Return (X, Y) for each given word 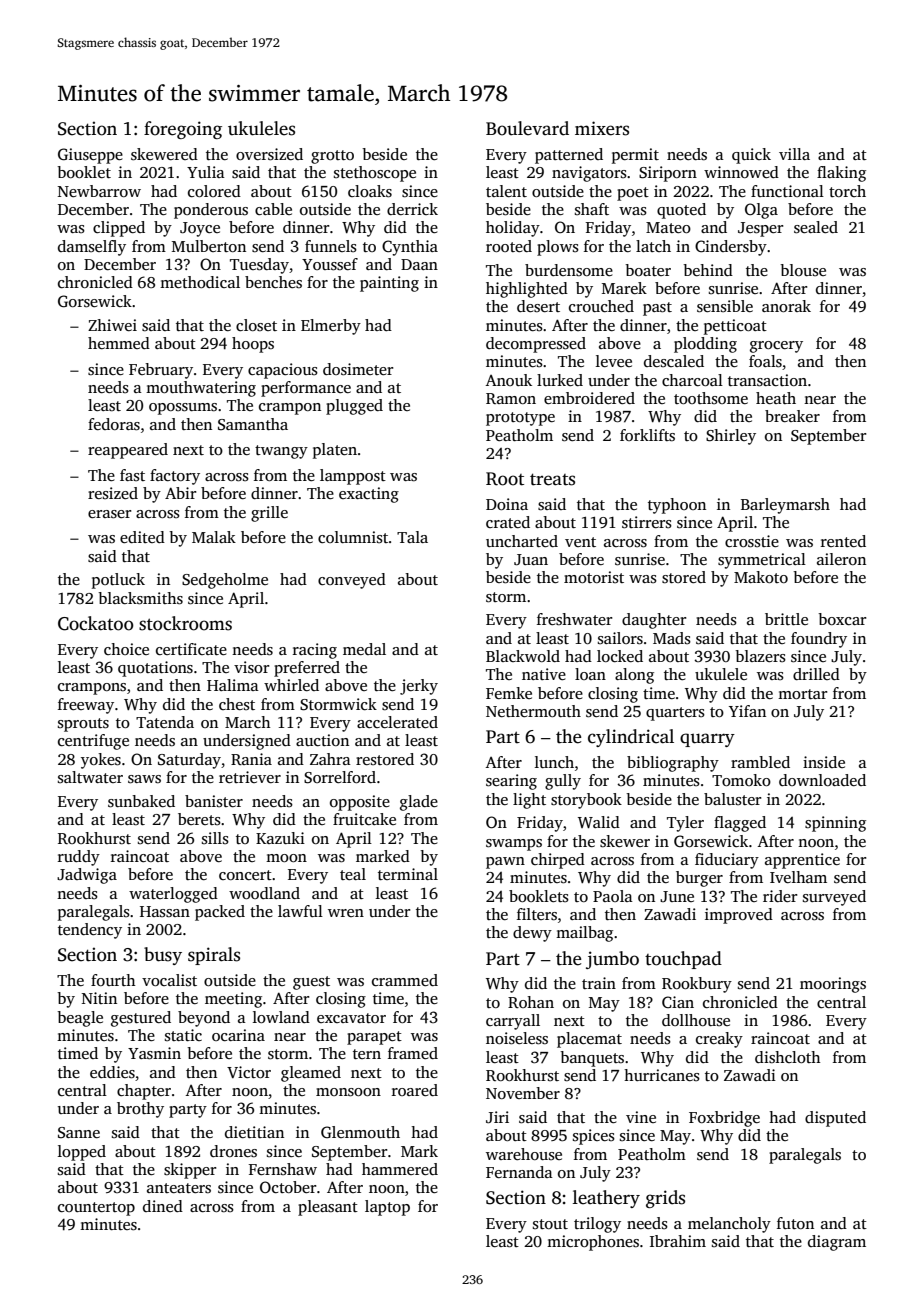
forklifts (647, 435)
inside (824, 762)
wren (346, 913)
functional (787, 191)
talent (506, 191)
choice (126, 649)
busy (163, 956)
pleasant (328, 1208)
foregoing (183, 130)
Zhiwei (112, 325)
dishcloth (787, 1057)
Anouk (508, 380)
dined (163, 1206)
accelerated (397, 722)
